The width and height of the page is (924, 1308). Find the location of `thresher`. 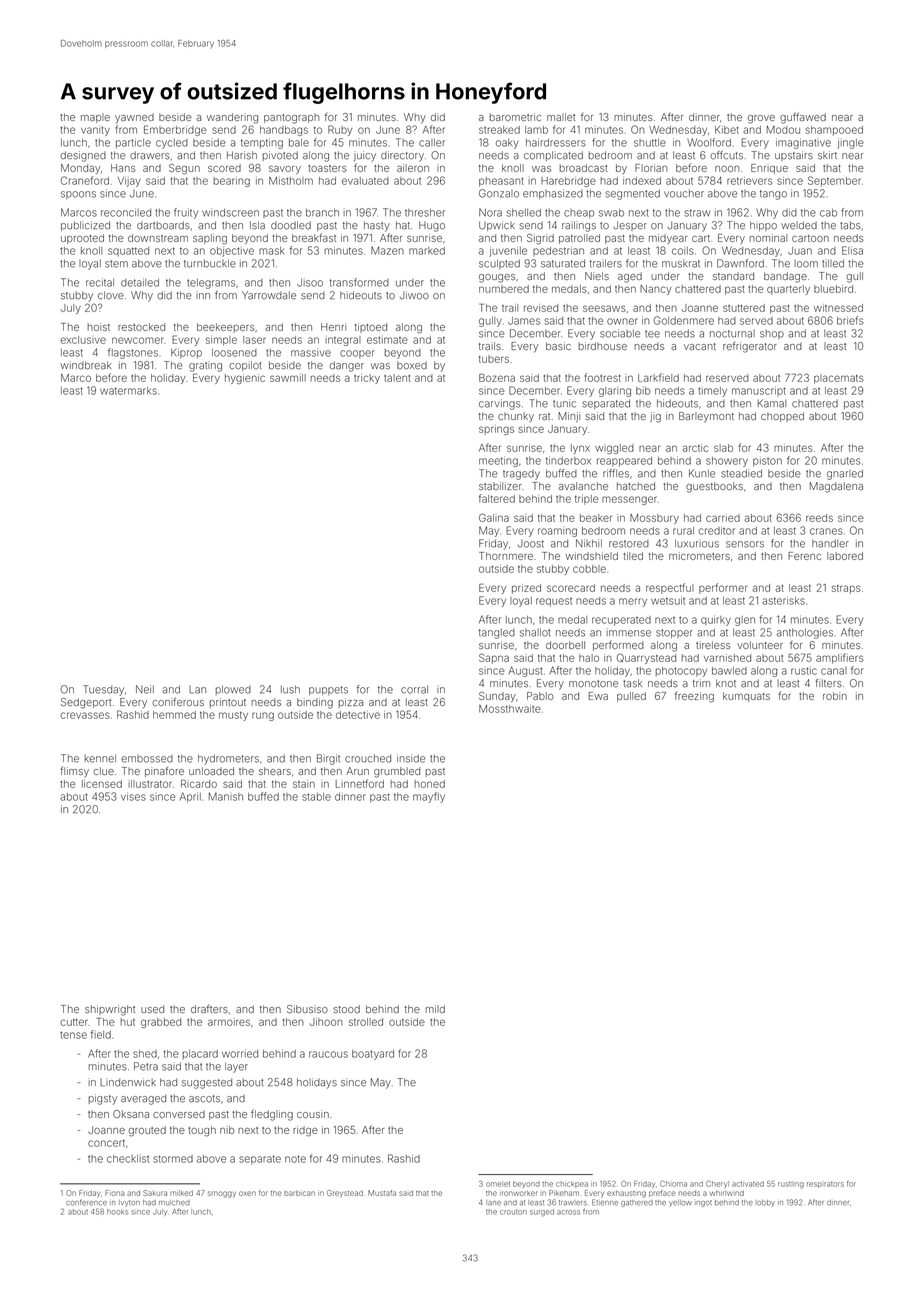

thresher is located at coordinates (425, 213).
